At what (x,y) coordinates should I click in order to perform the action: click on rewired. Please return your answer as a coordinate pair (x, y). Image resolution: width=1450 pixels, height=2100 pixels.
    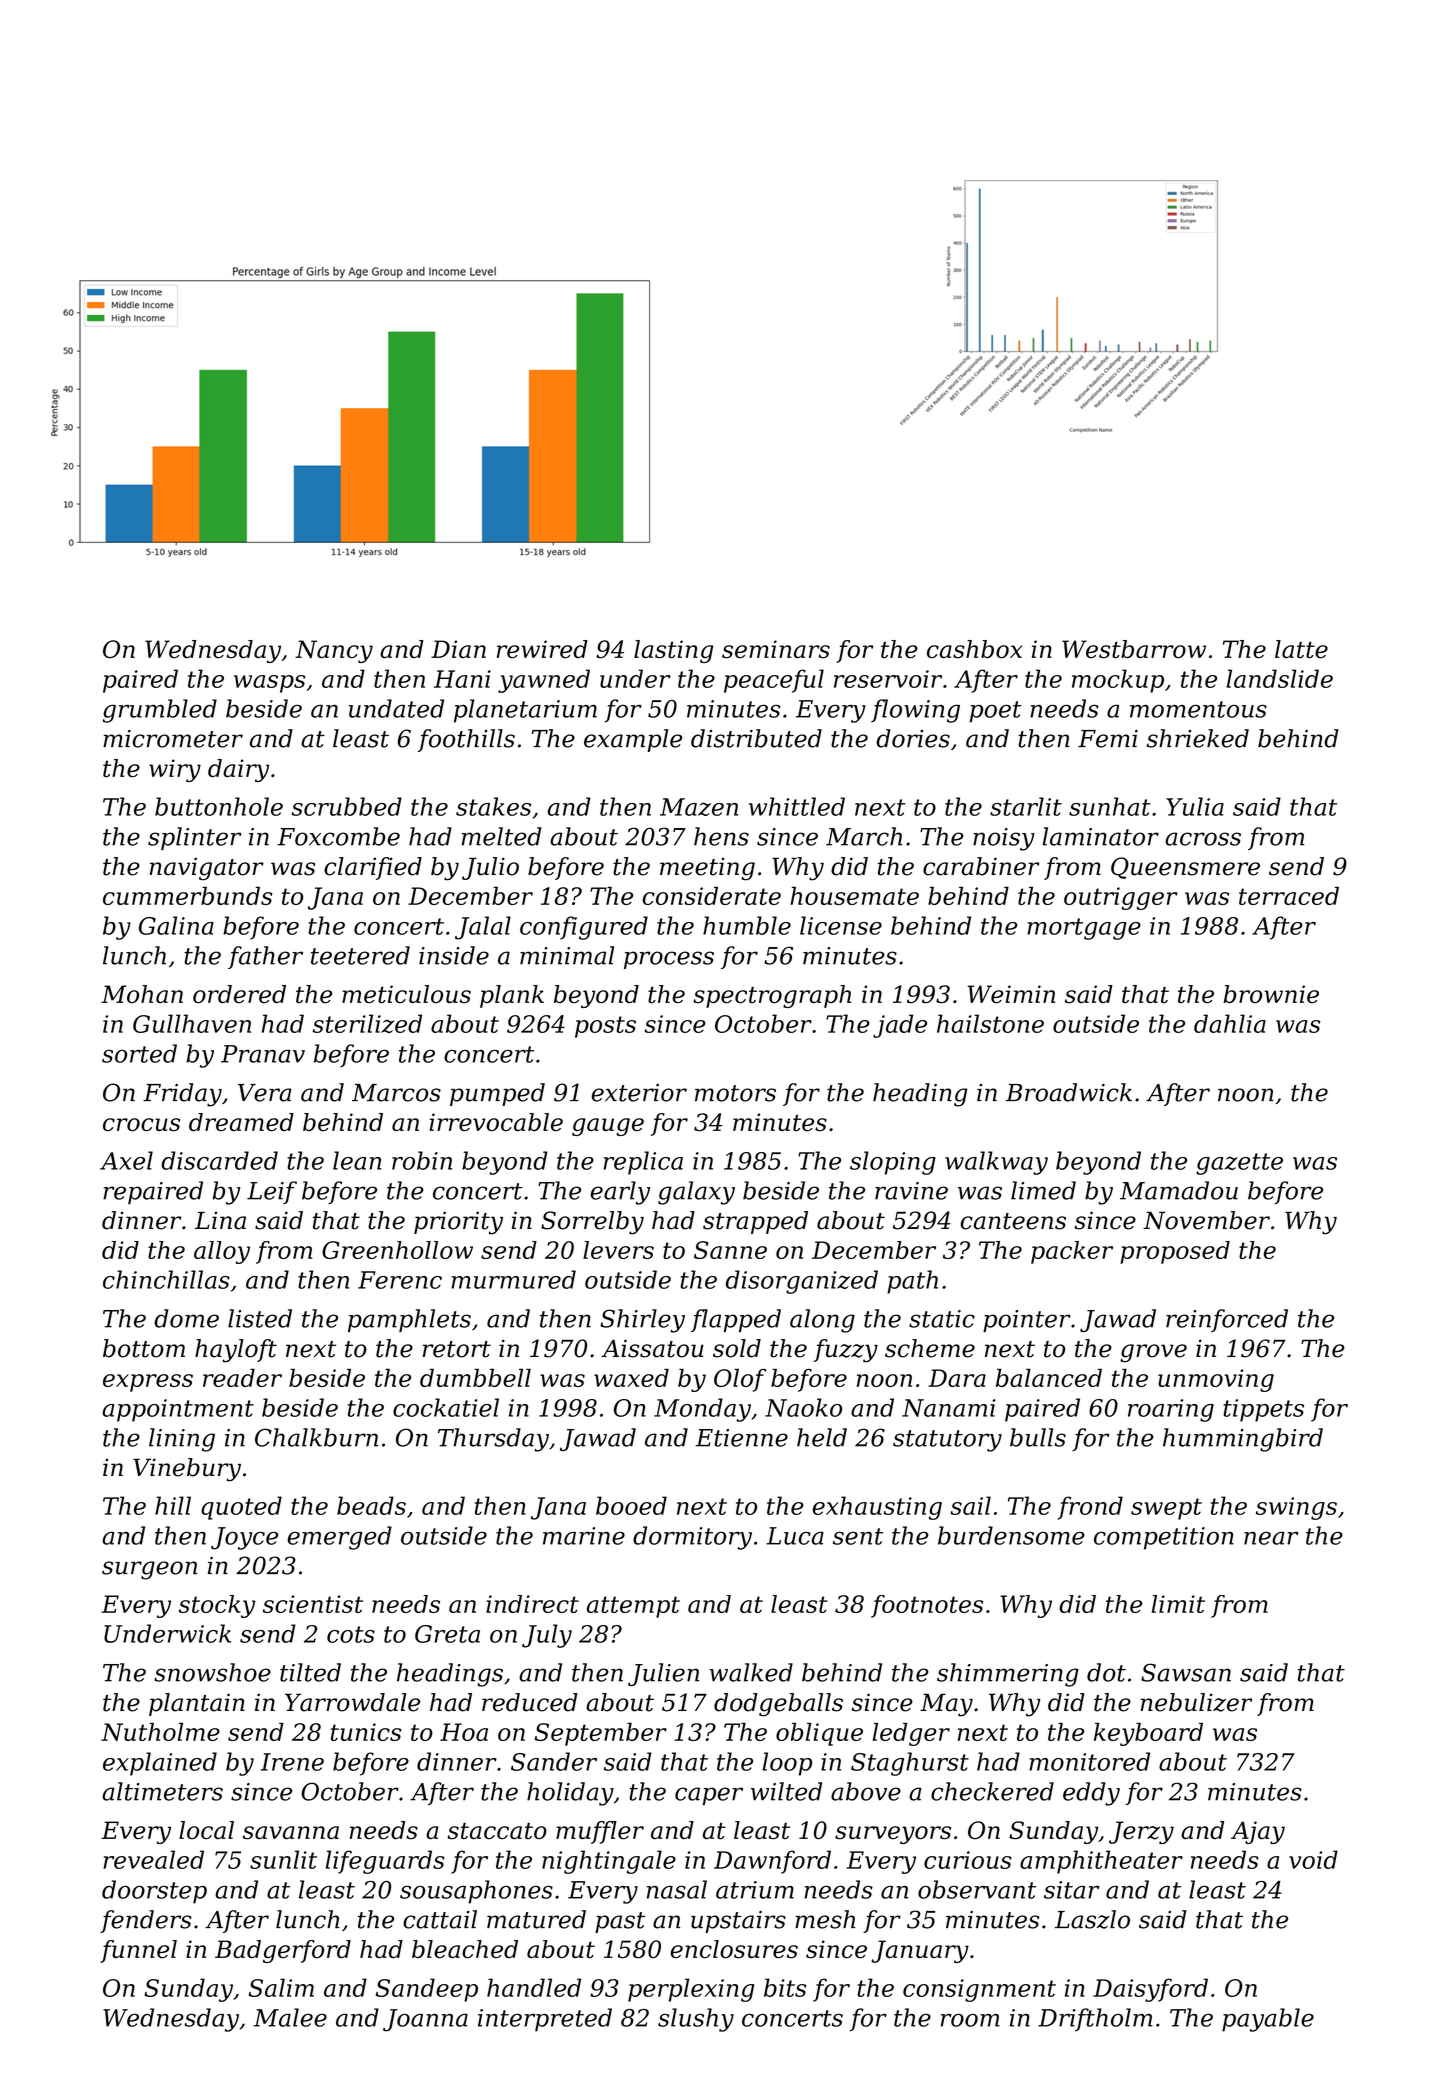
    Looking at the image, I should click on (542, 649).
